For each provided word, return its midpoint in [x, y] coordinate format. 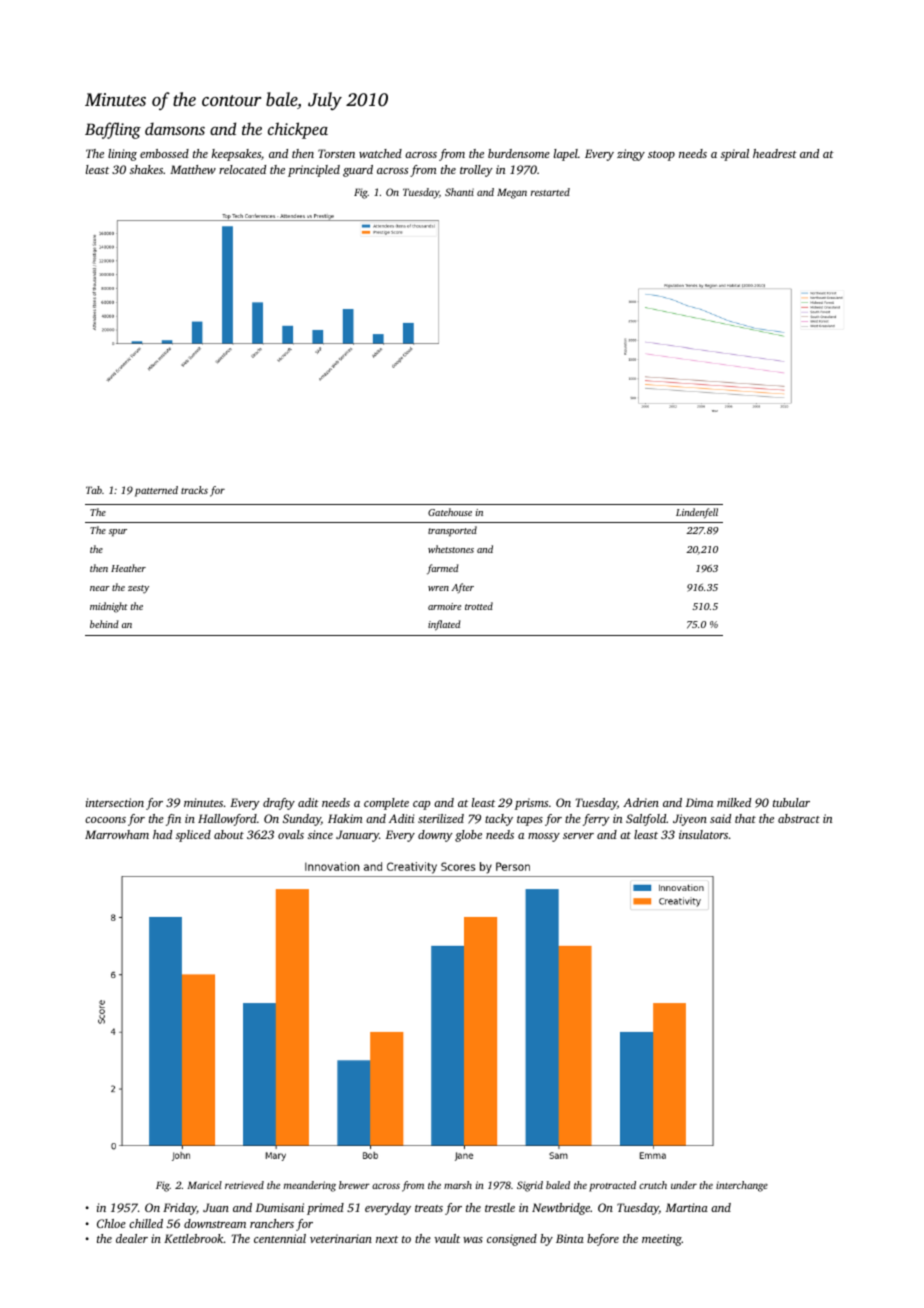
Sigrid [530, 1186]
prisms [531, 804]
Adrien [641, 802]
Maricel [204, 1185]
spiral [735, 155]
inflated [444, 625]
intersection [115, 802]
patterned [156, 491]
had [162, 834]
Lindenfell [697, 513]
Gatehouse [450, 512]
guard [358, 171]
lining [122, 155]
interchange [742, 1186]
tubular [791, 802]
